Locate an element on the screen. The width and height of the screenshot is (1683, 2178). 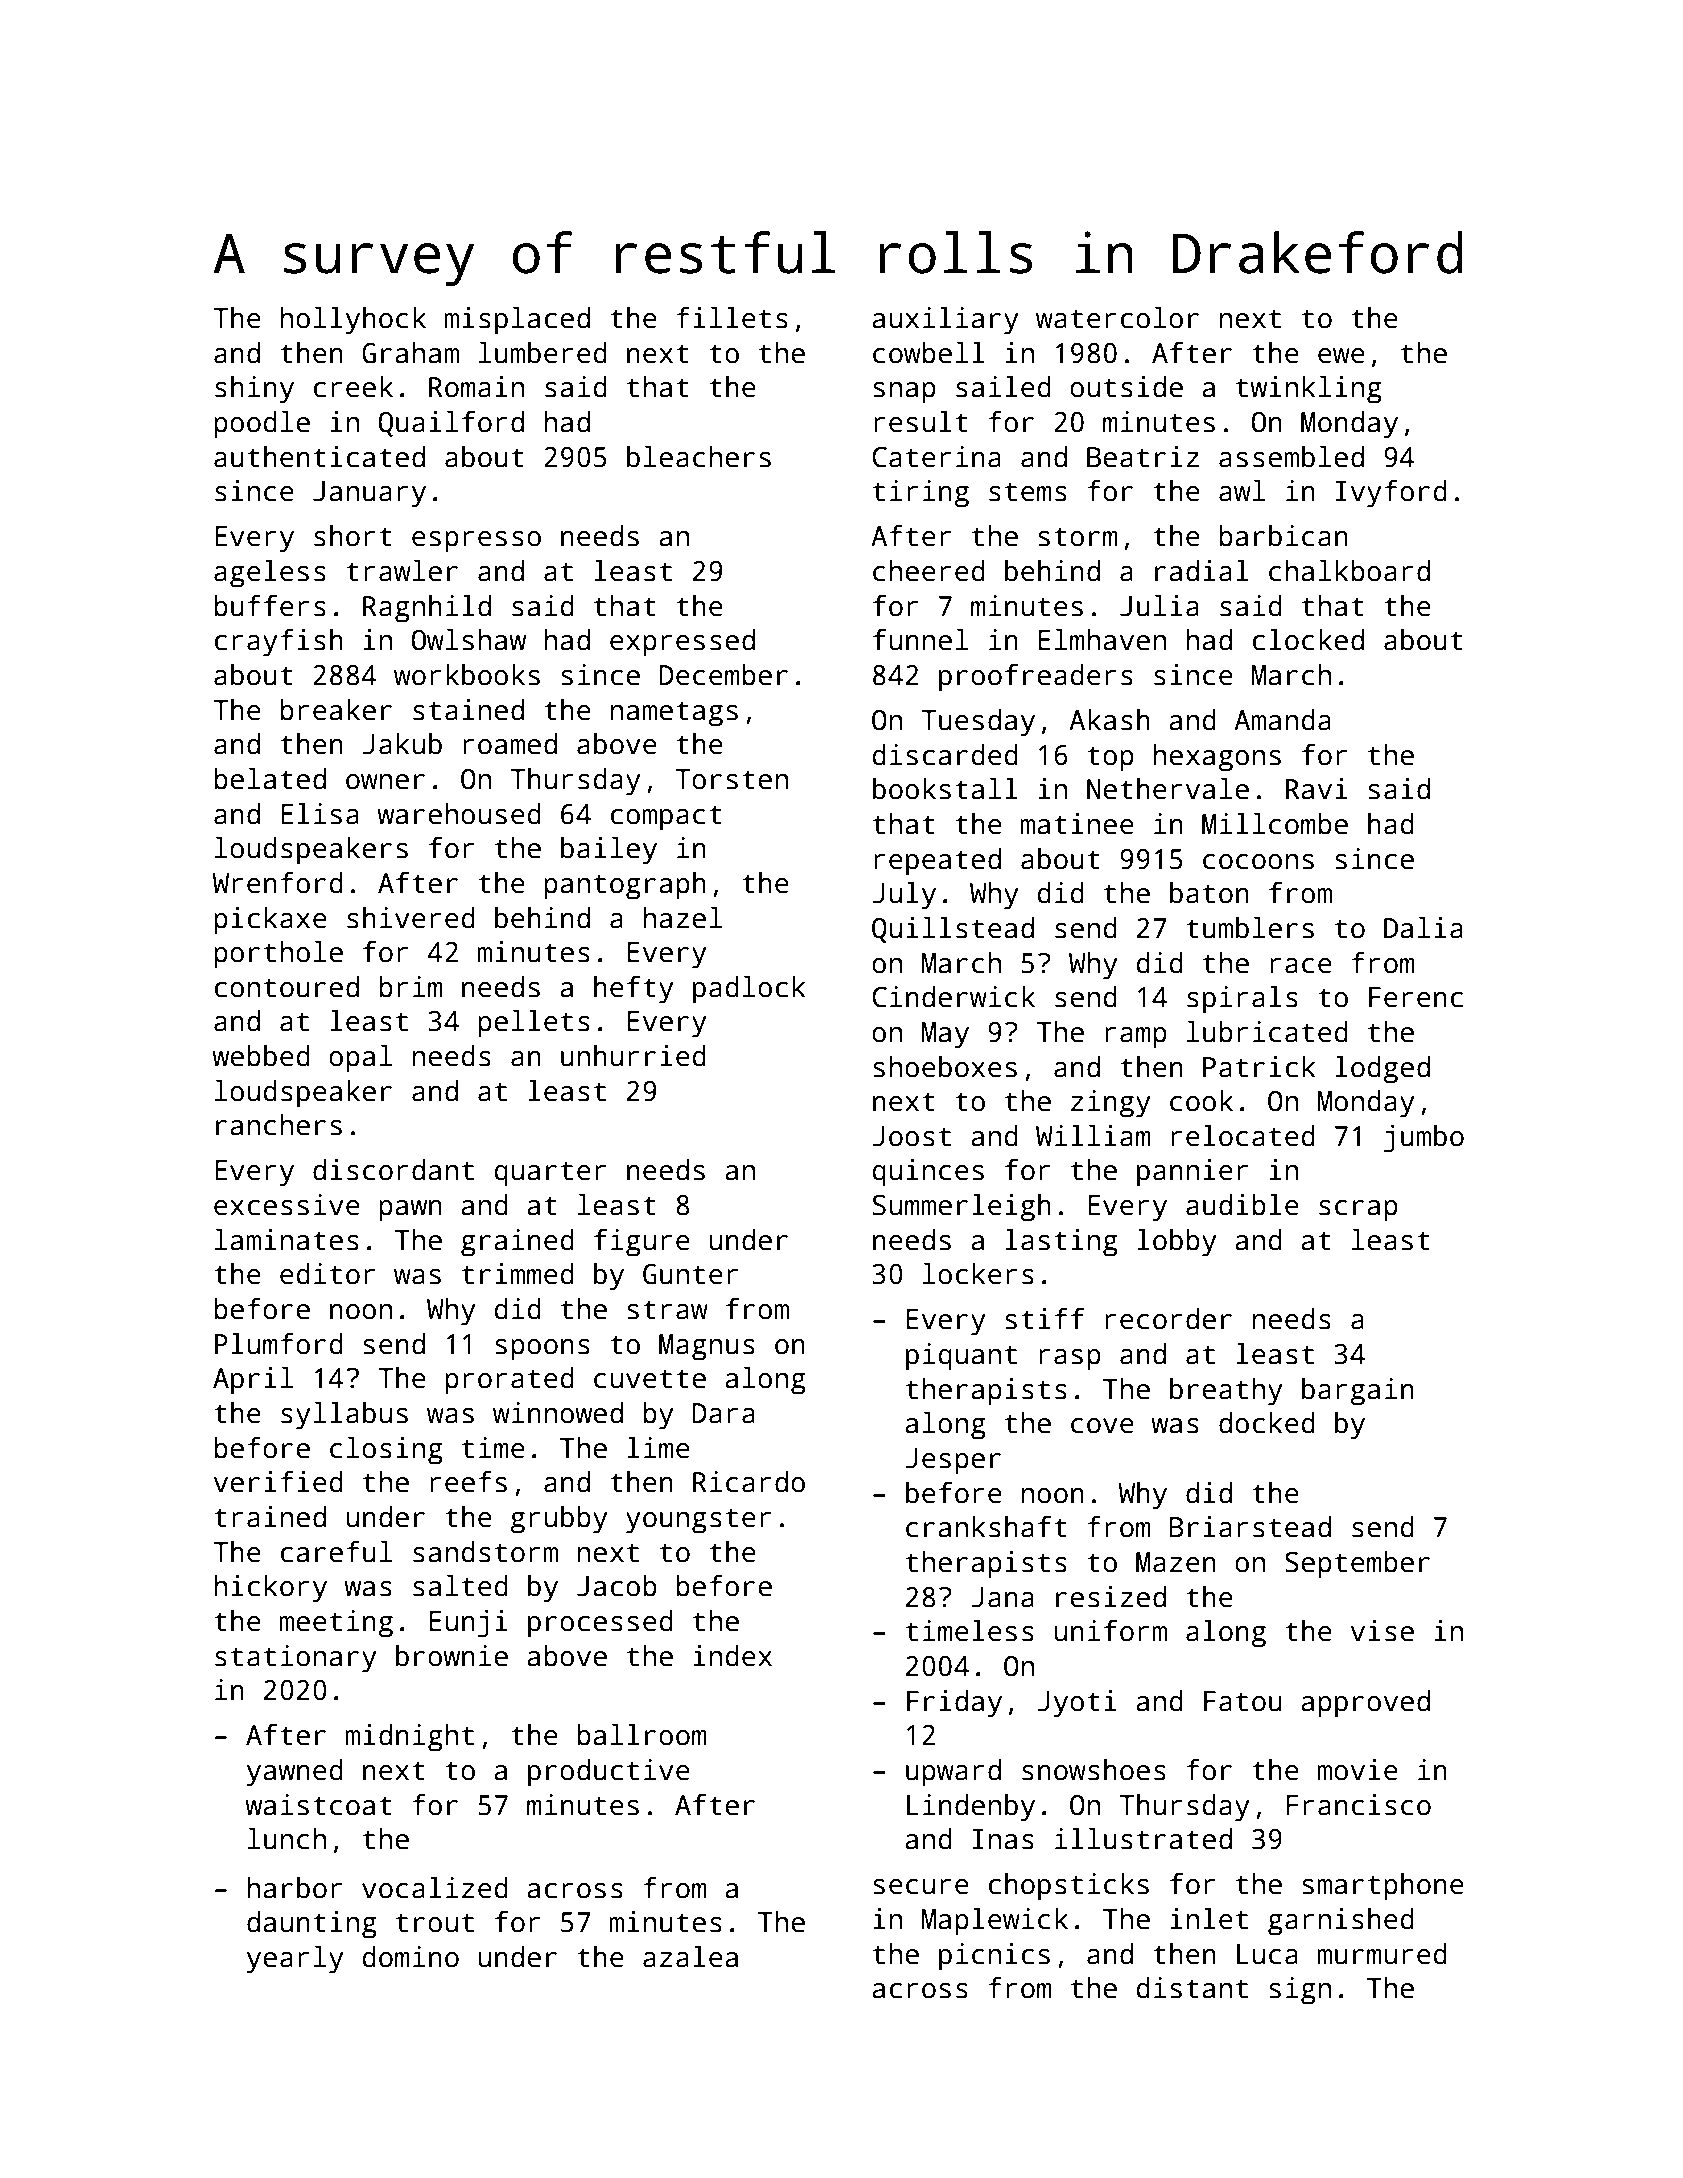
misplaced is located at coordinates (517, 321).
